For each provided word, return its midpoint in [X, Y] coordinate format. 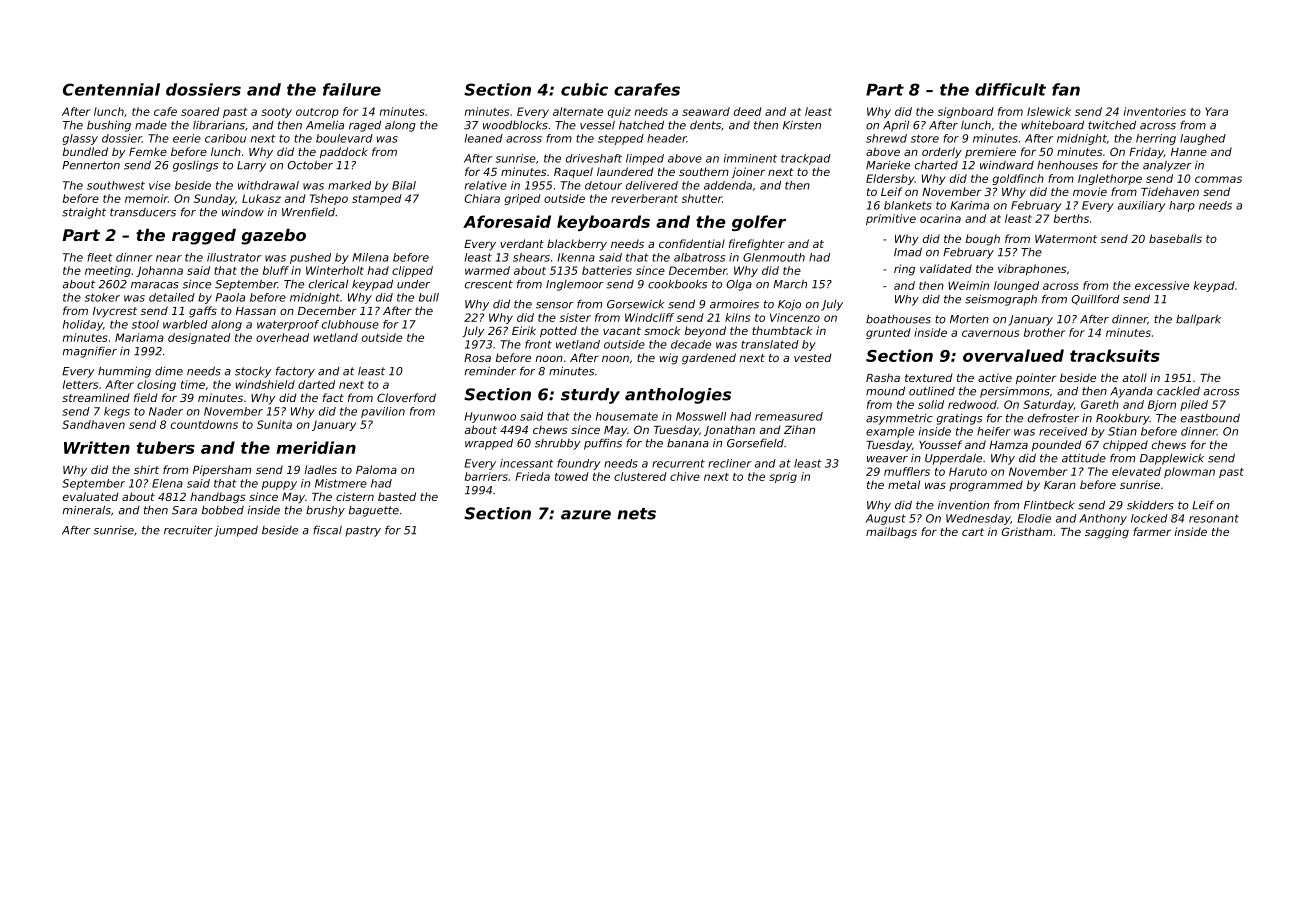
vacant [622, 331]
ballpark [1198, 320]
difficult [1010, 89]
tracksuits [1115, 355]
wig [668, 359]
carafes [647, 89]
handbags [218, 498]
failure [352, 89]
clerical [328, 284]
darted [316, 384]
